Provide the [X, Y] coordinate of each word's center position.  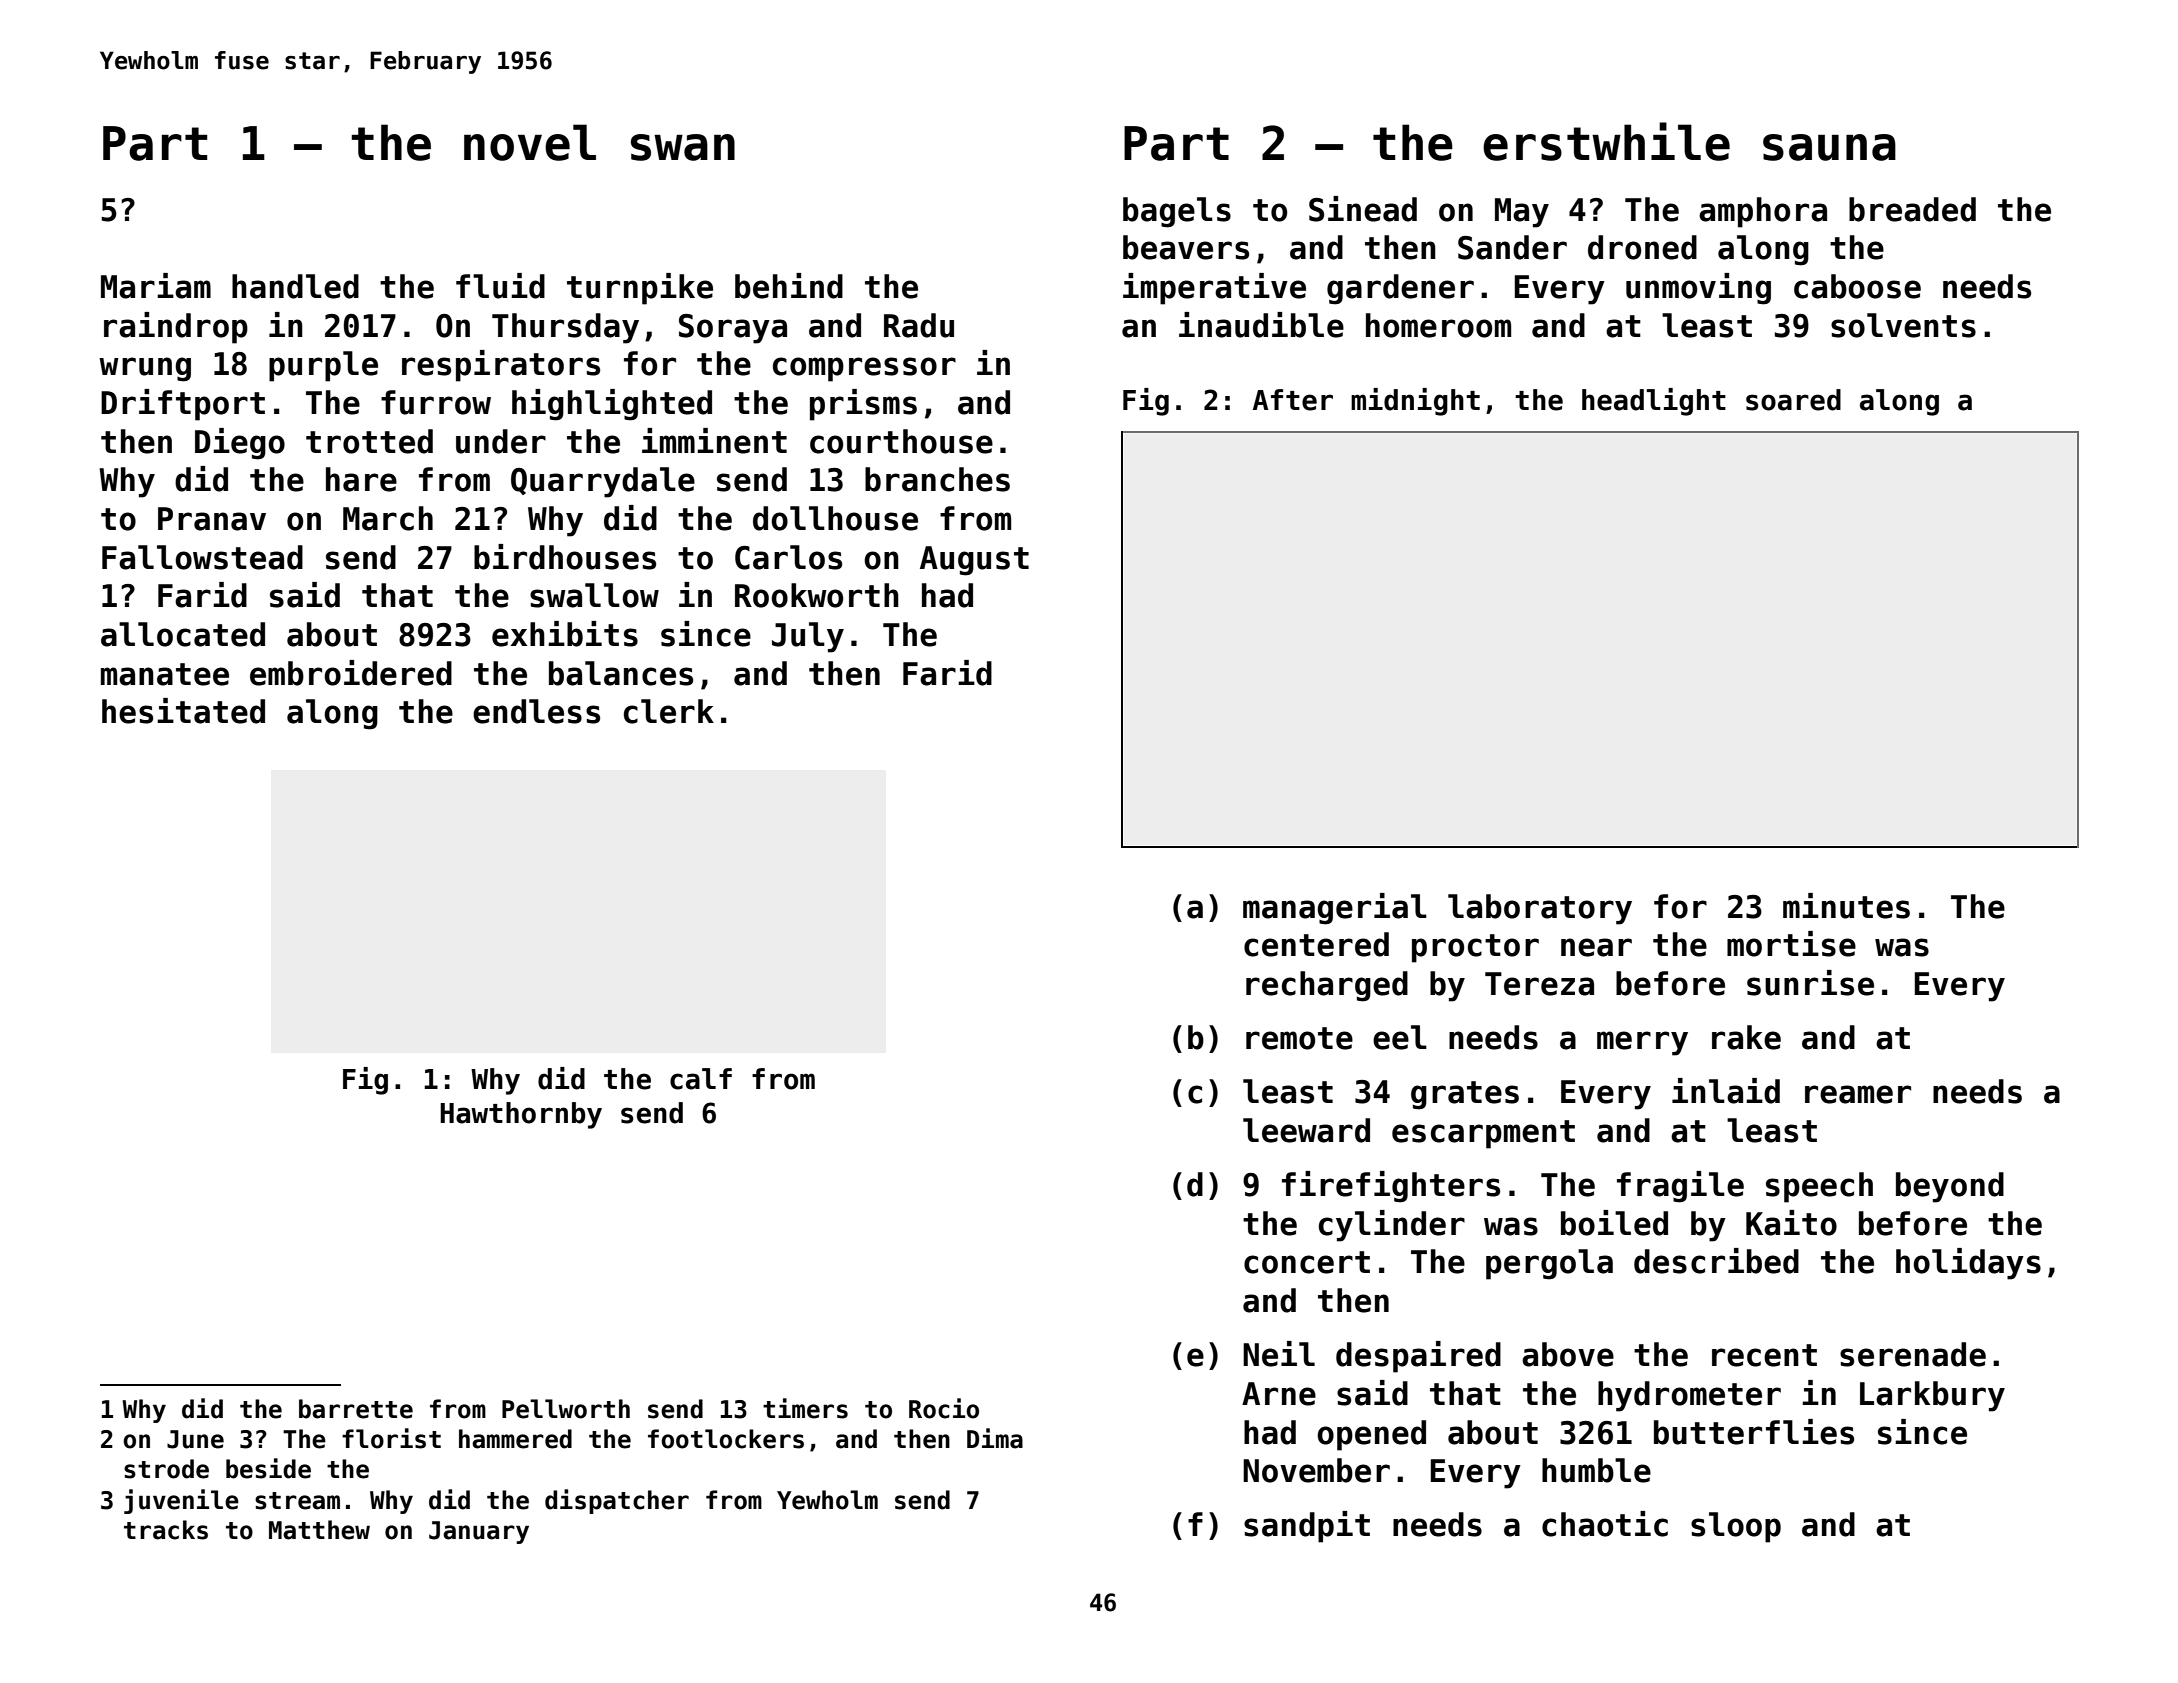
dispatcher [617, 1501]
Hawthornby [521, 1115]
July [808, 637]
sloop [1736, 1527]
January [479, 1532]
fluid [500, 286]
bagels [1177, 212]
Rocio [944, 1408]
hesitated [183, 711]
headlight [1654, 402]
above [1568, 1354]
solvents [1903, 325]
